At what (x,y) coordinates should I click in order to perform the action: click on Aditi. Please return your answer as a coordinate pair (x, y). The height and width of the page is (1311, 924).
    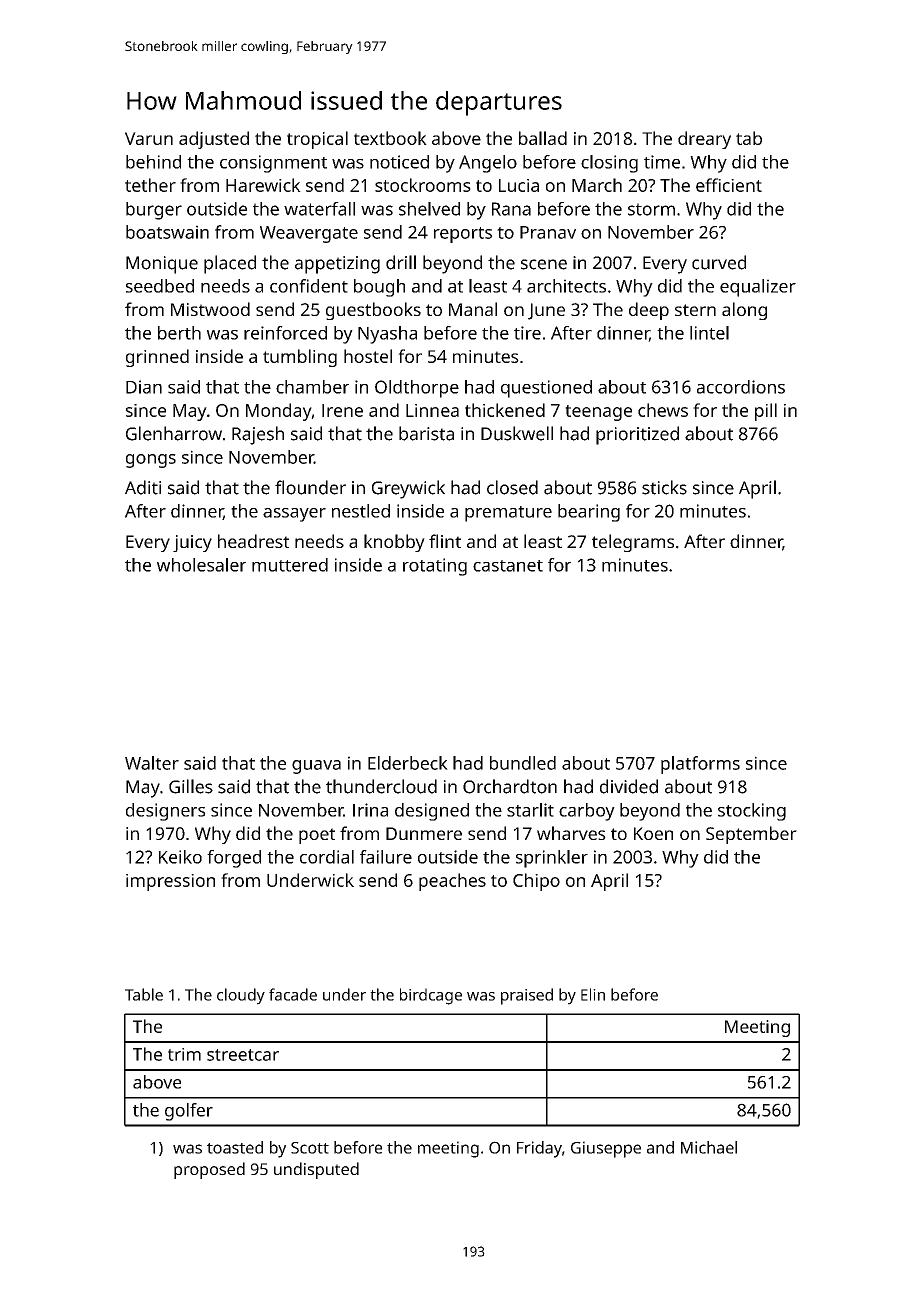
    Looking at the image, I should click on (143, 487).
